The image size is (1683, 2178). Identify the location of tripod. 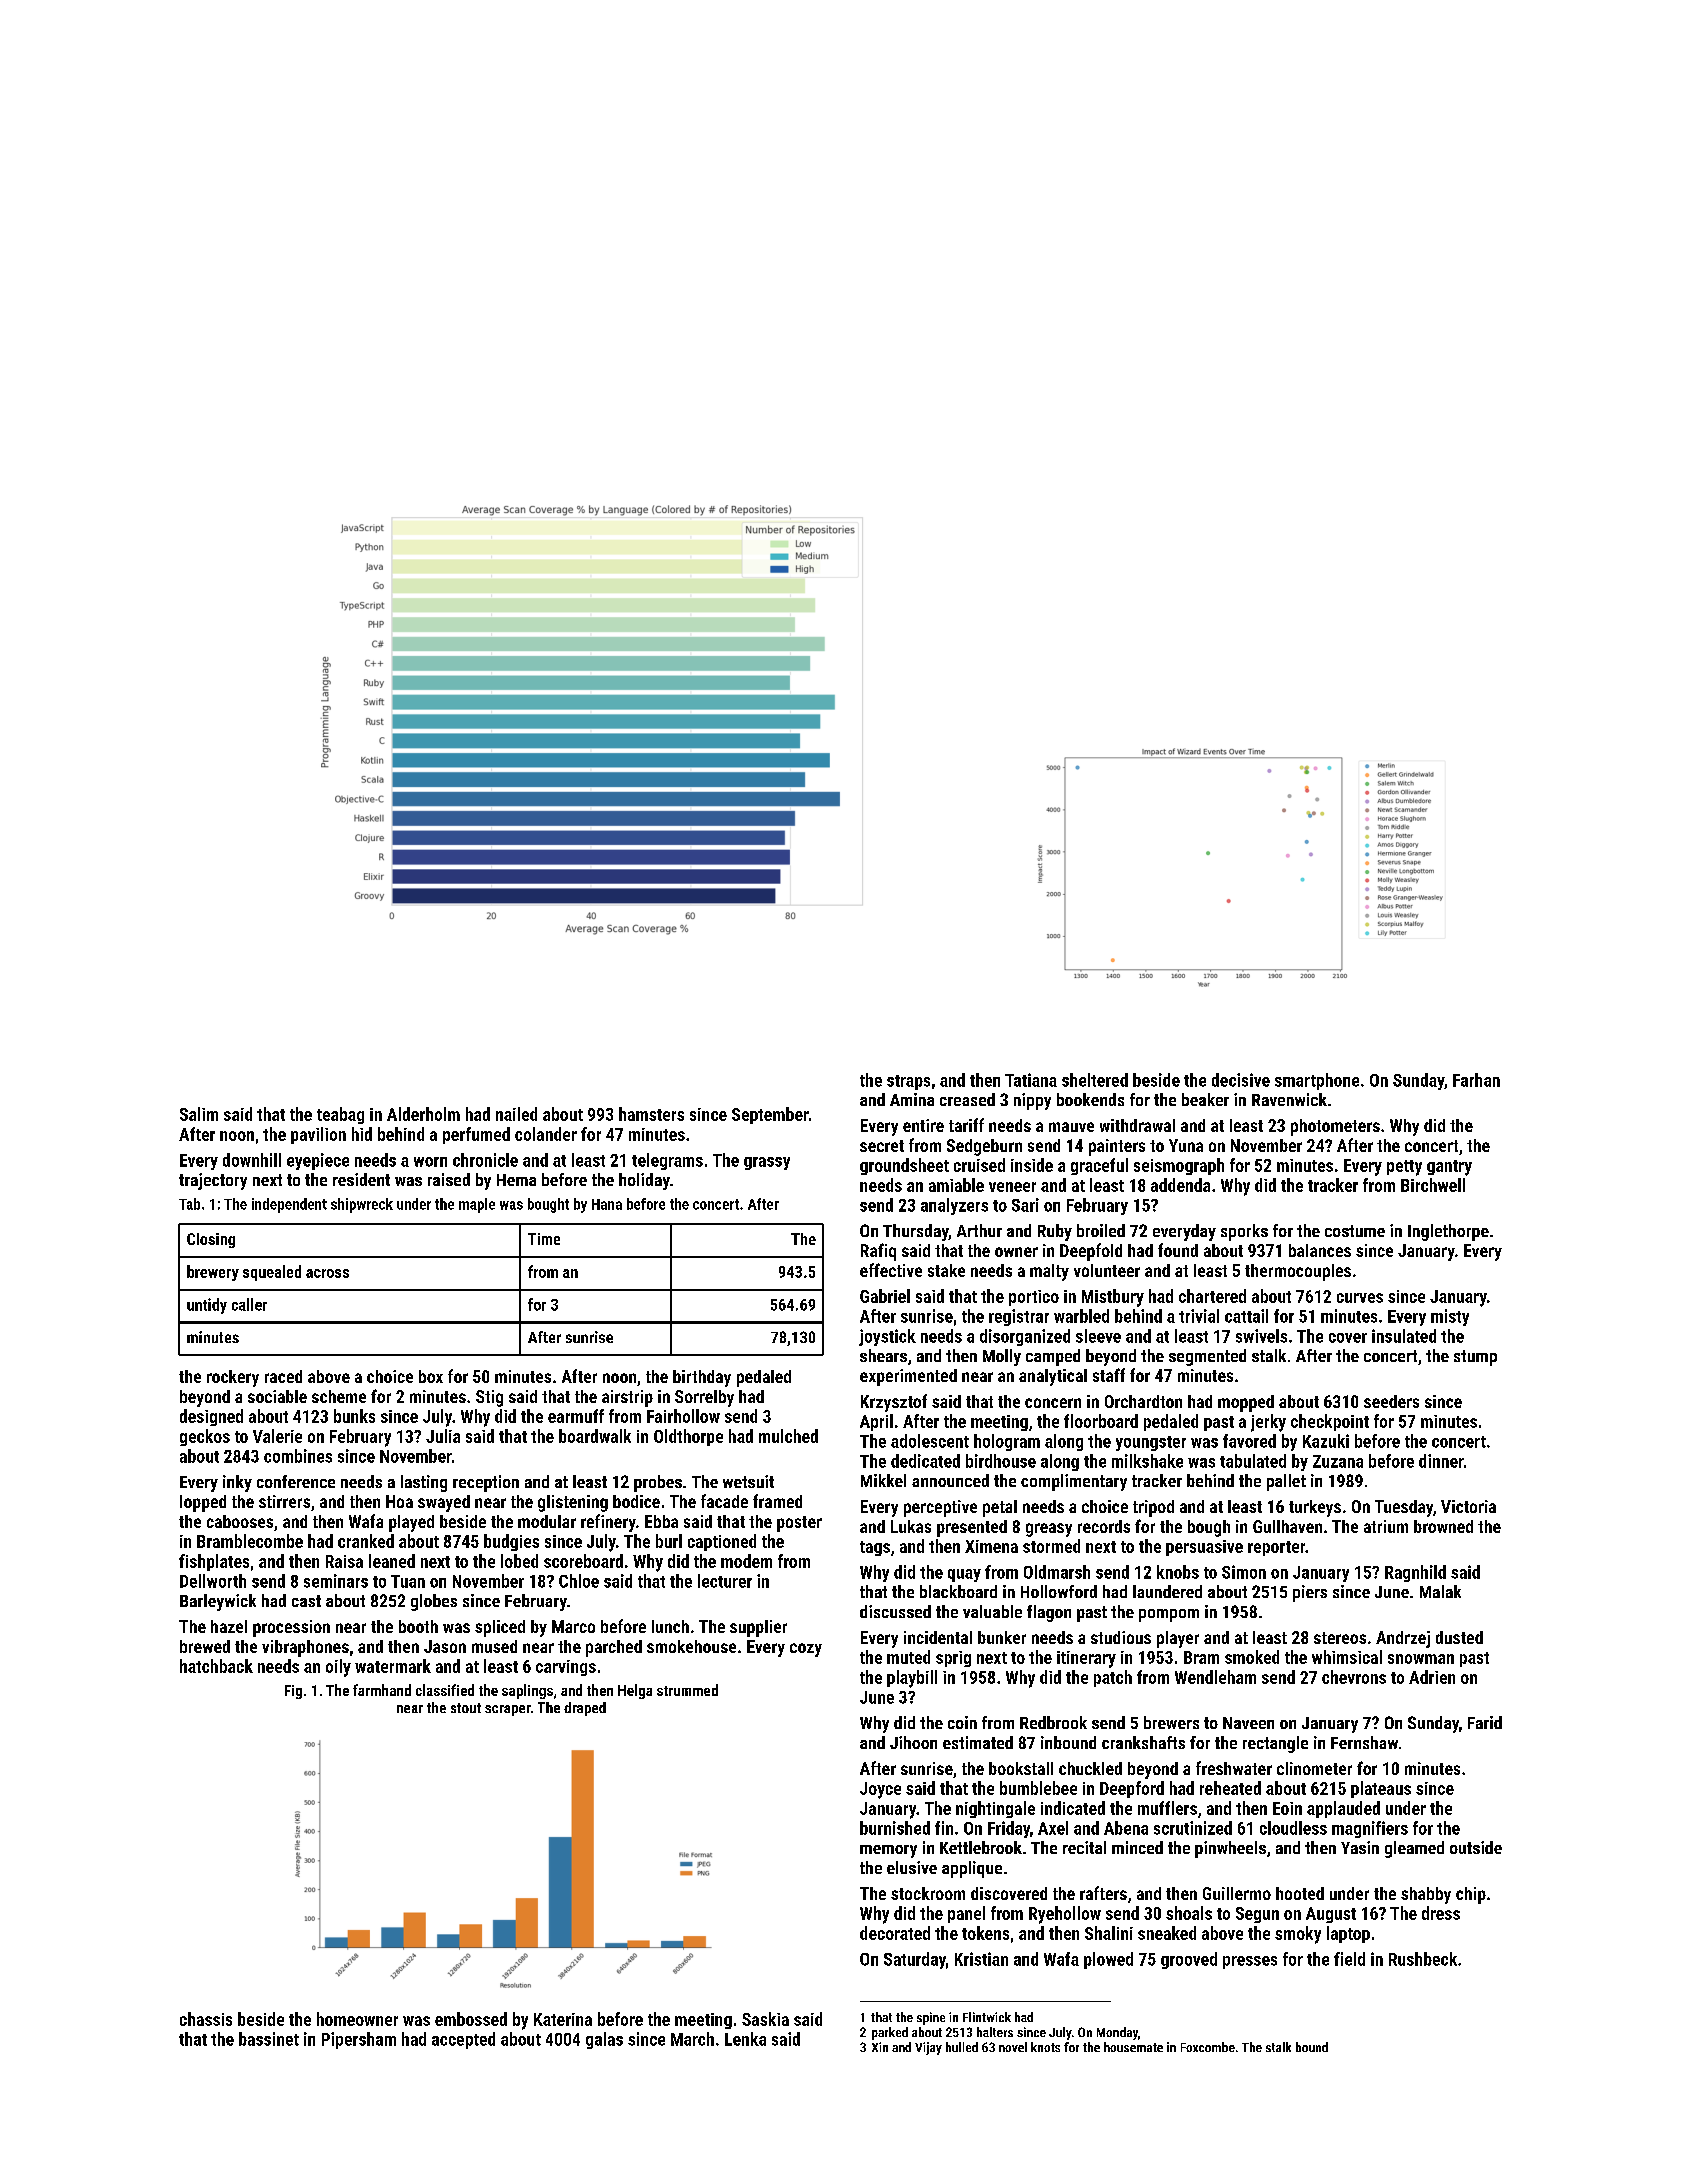
(1153, 1508).
